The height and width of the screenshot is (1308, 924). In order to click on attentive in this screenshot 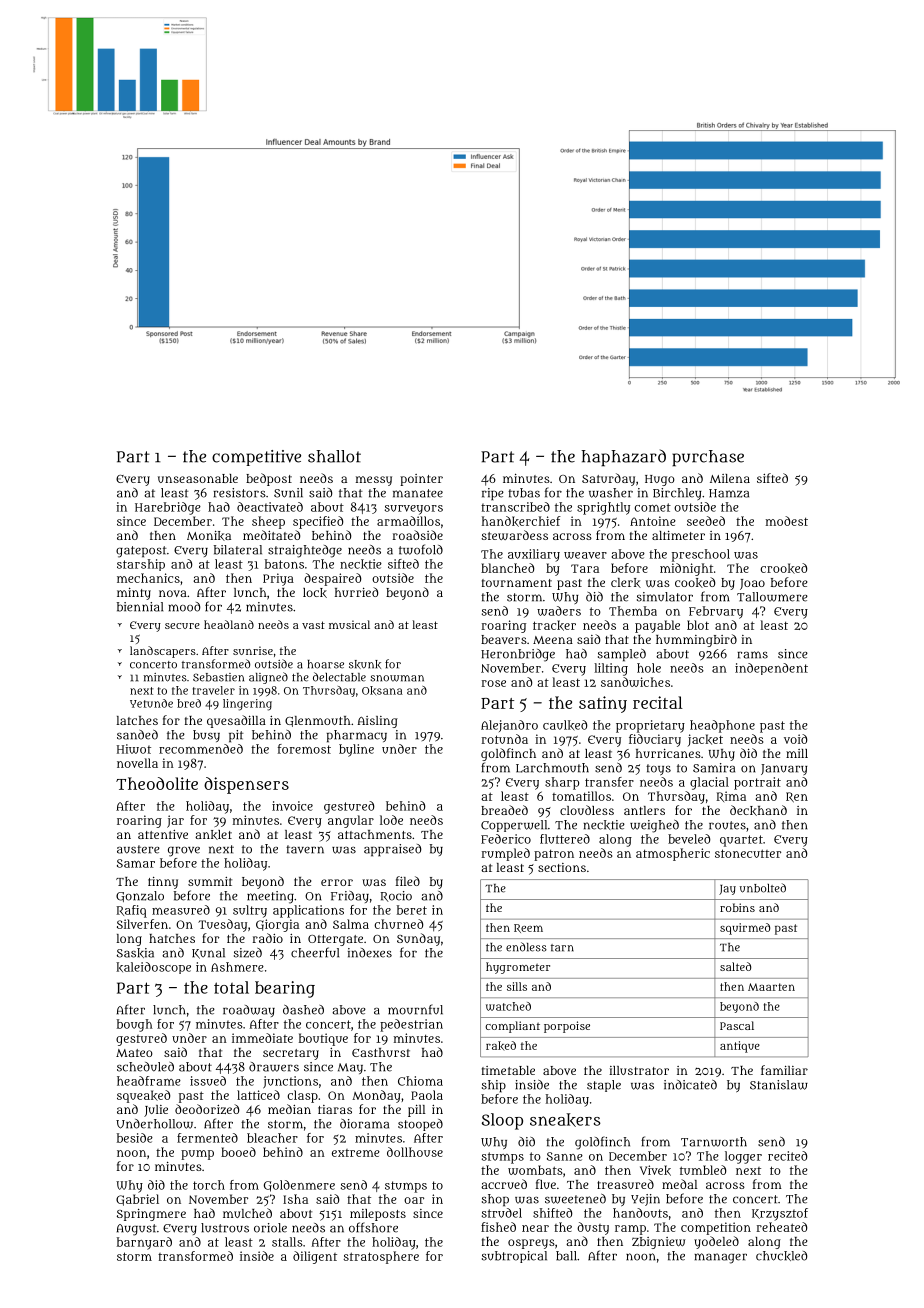, I will do `click(163, 834)`.
